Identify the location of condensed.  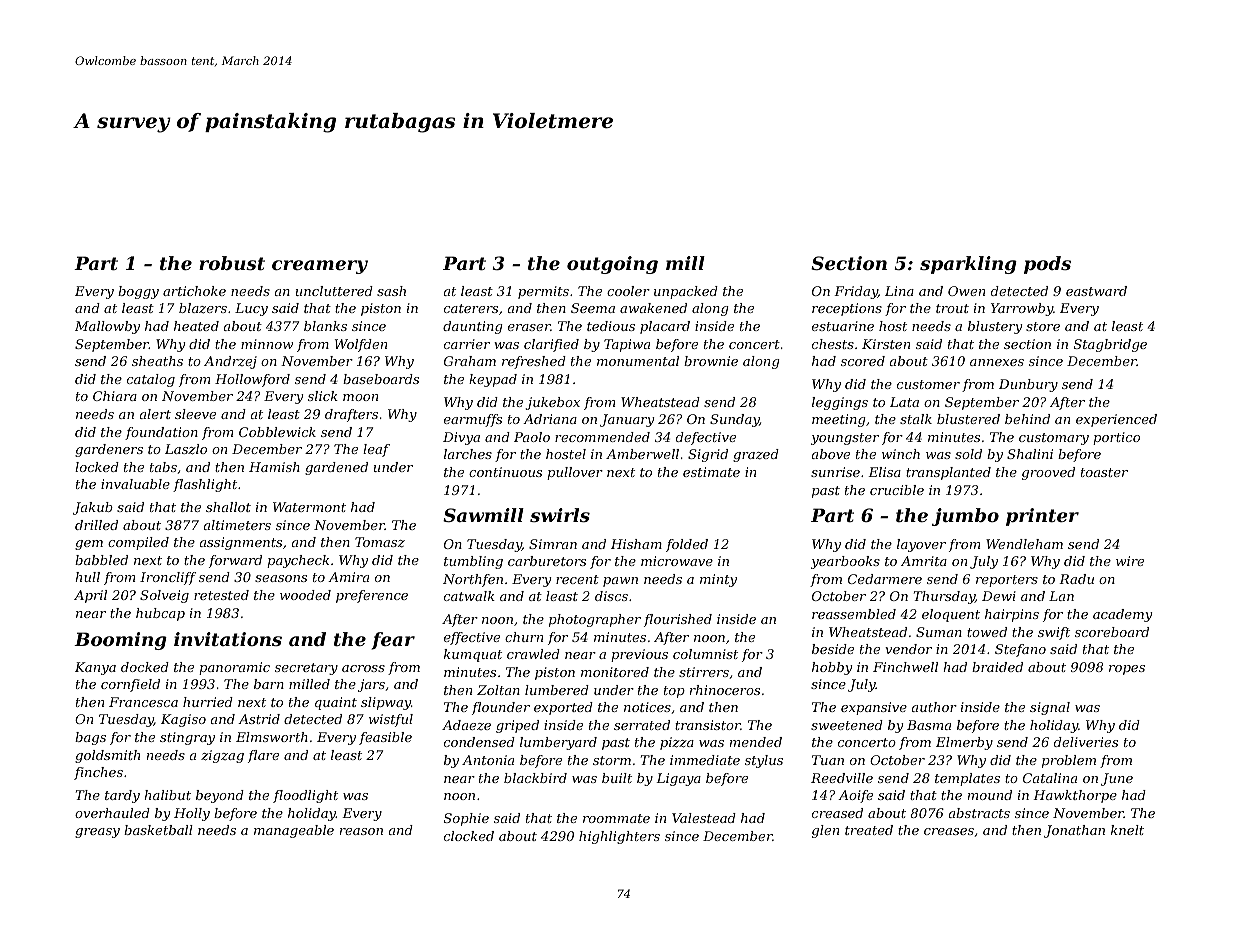
(479, 742).
